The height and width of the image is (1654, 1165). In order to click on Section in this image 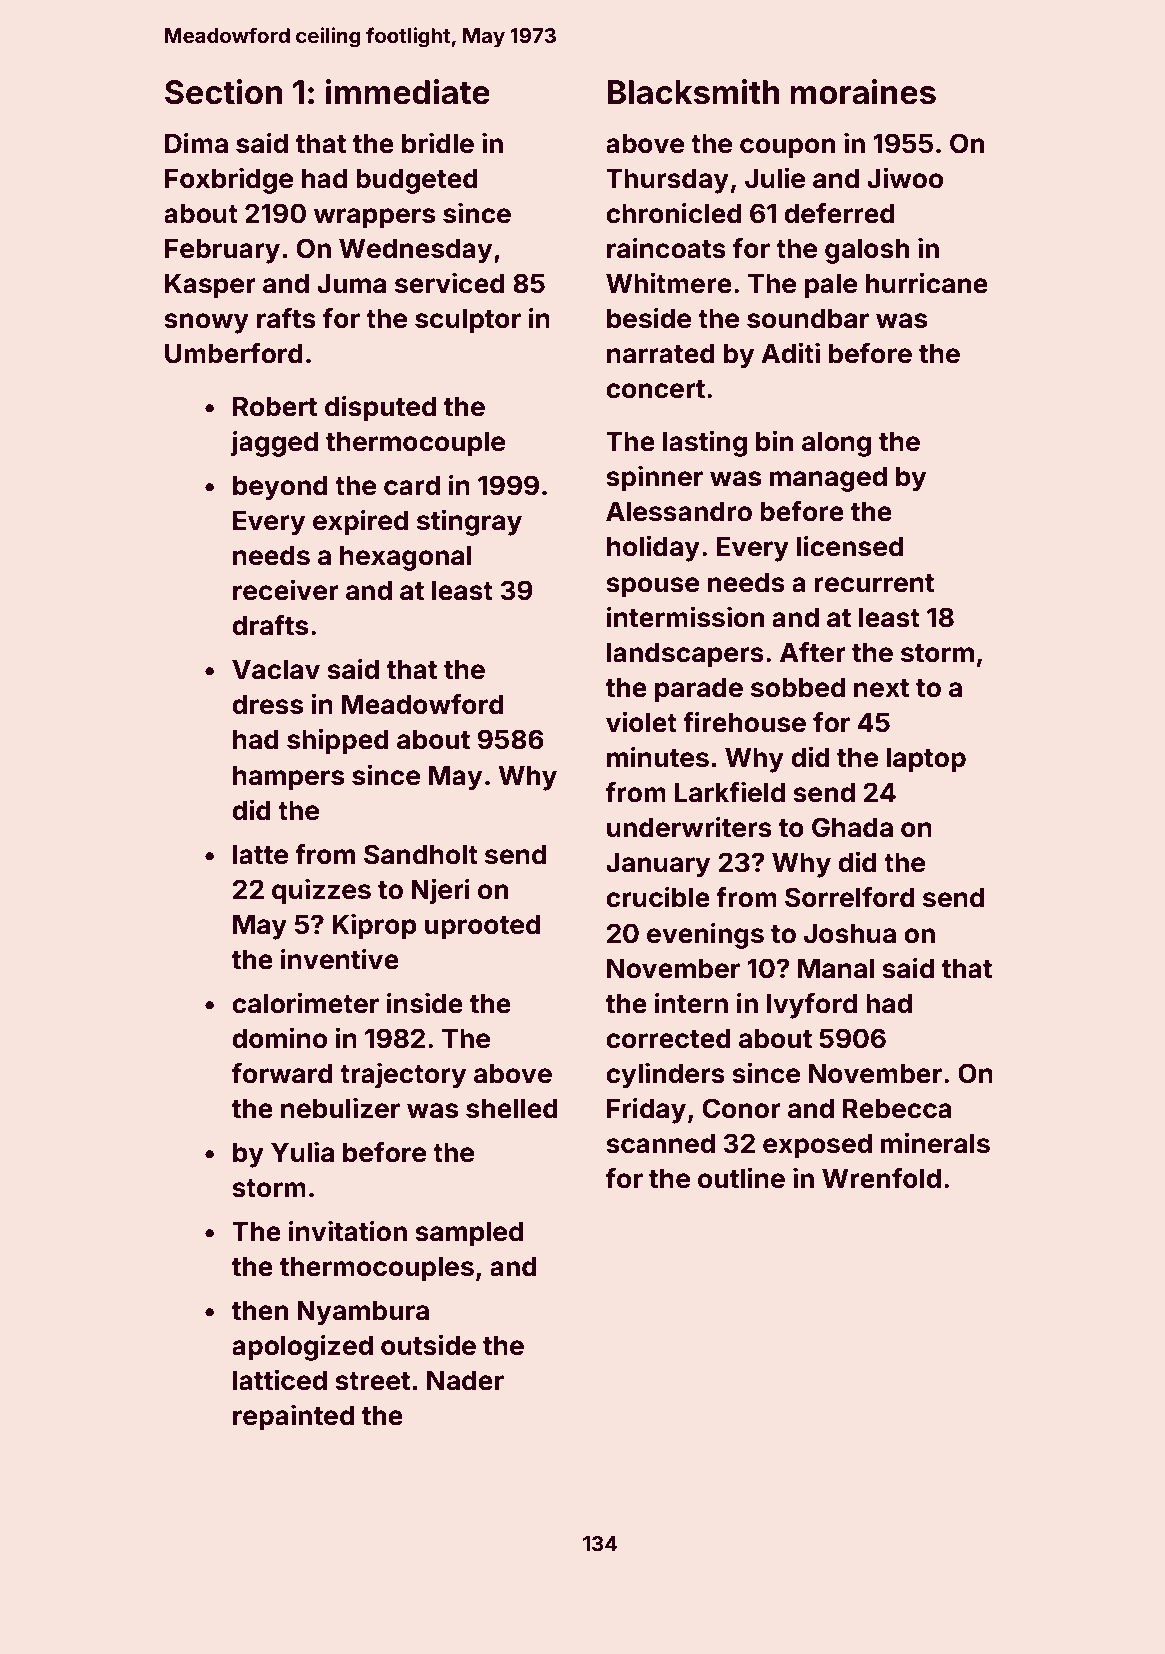, I will do `click(224, 92)`.
